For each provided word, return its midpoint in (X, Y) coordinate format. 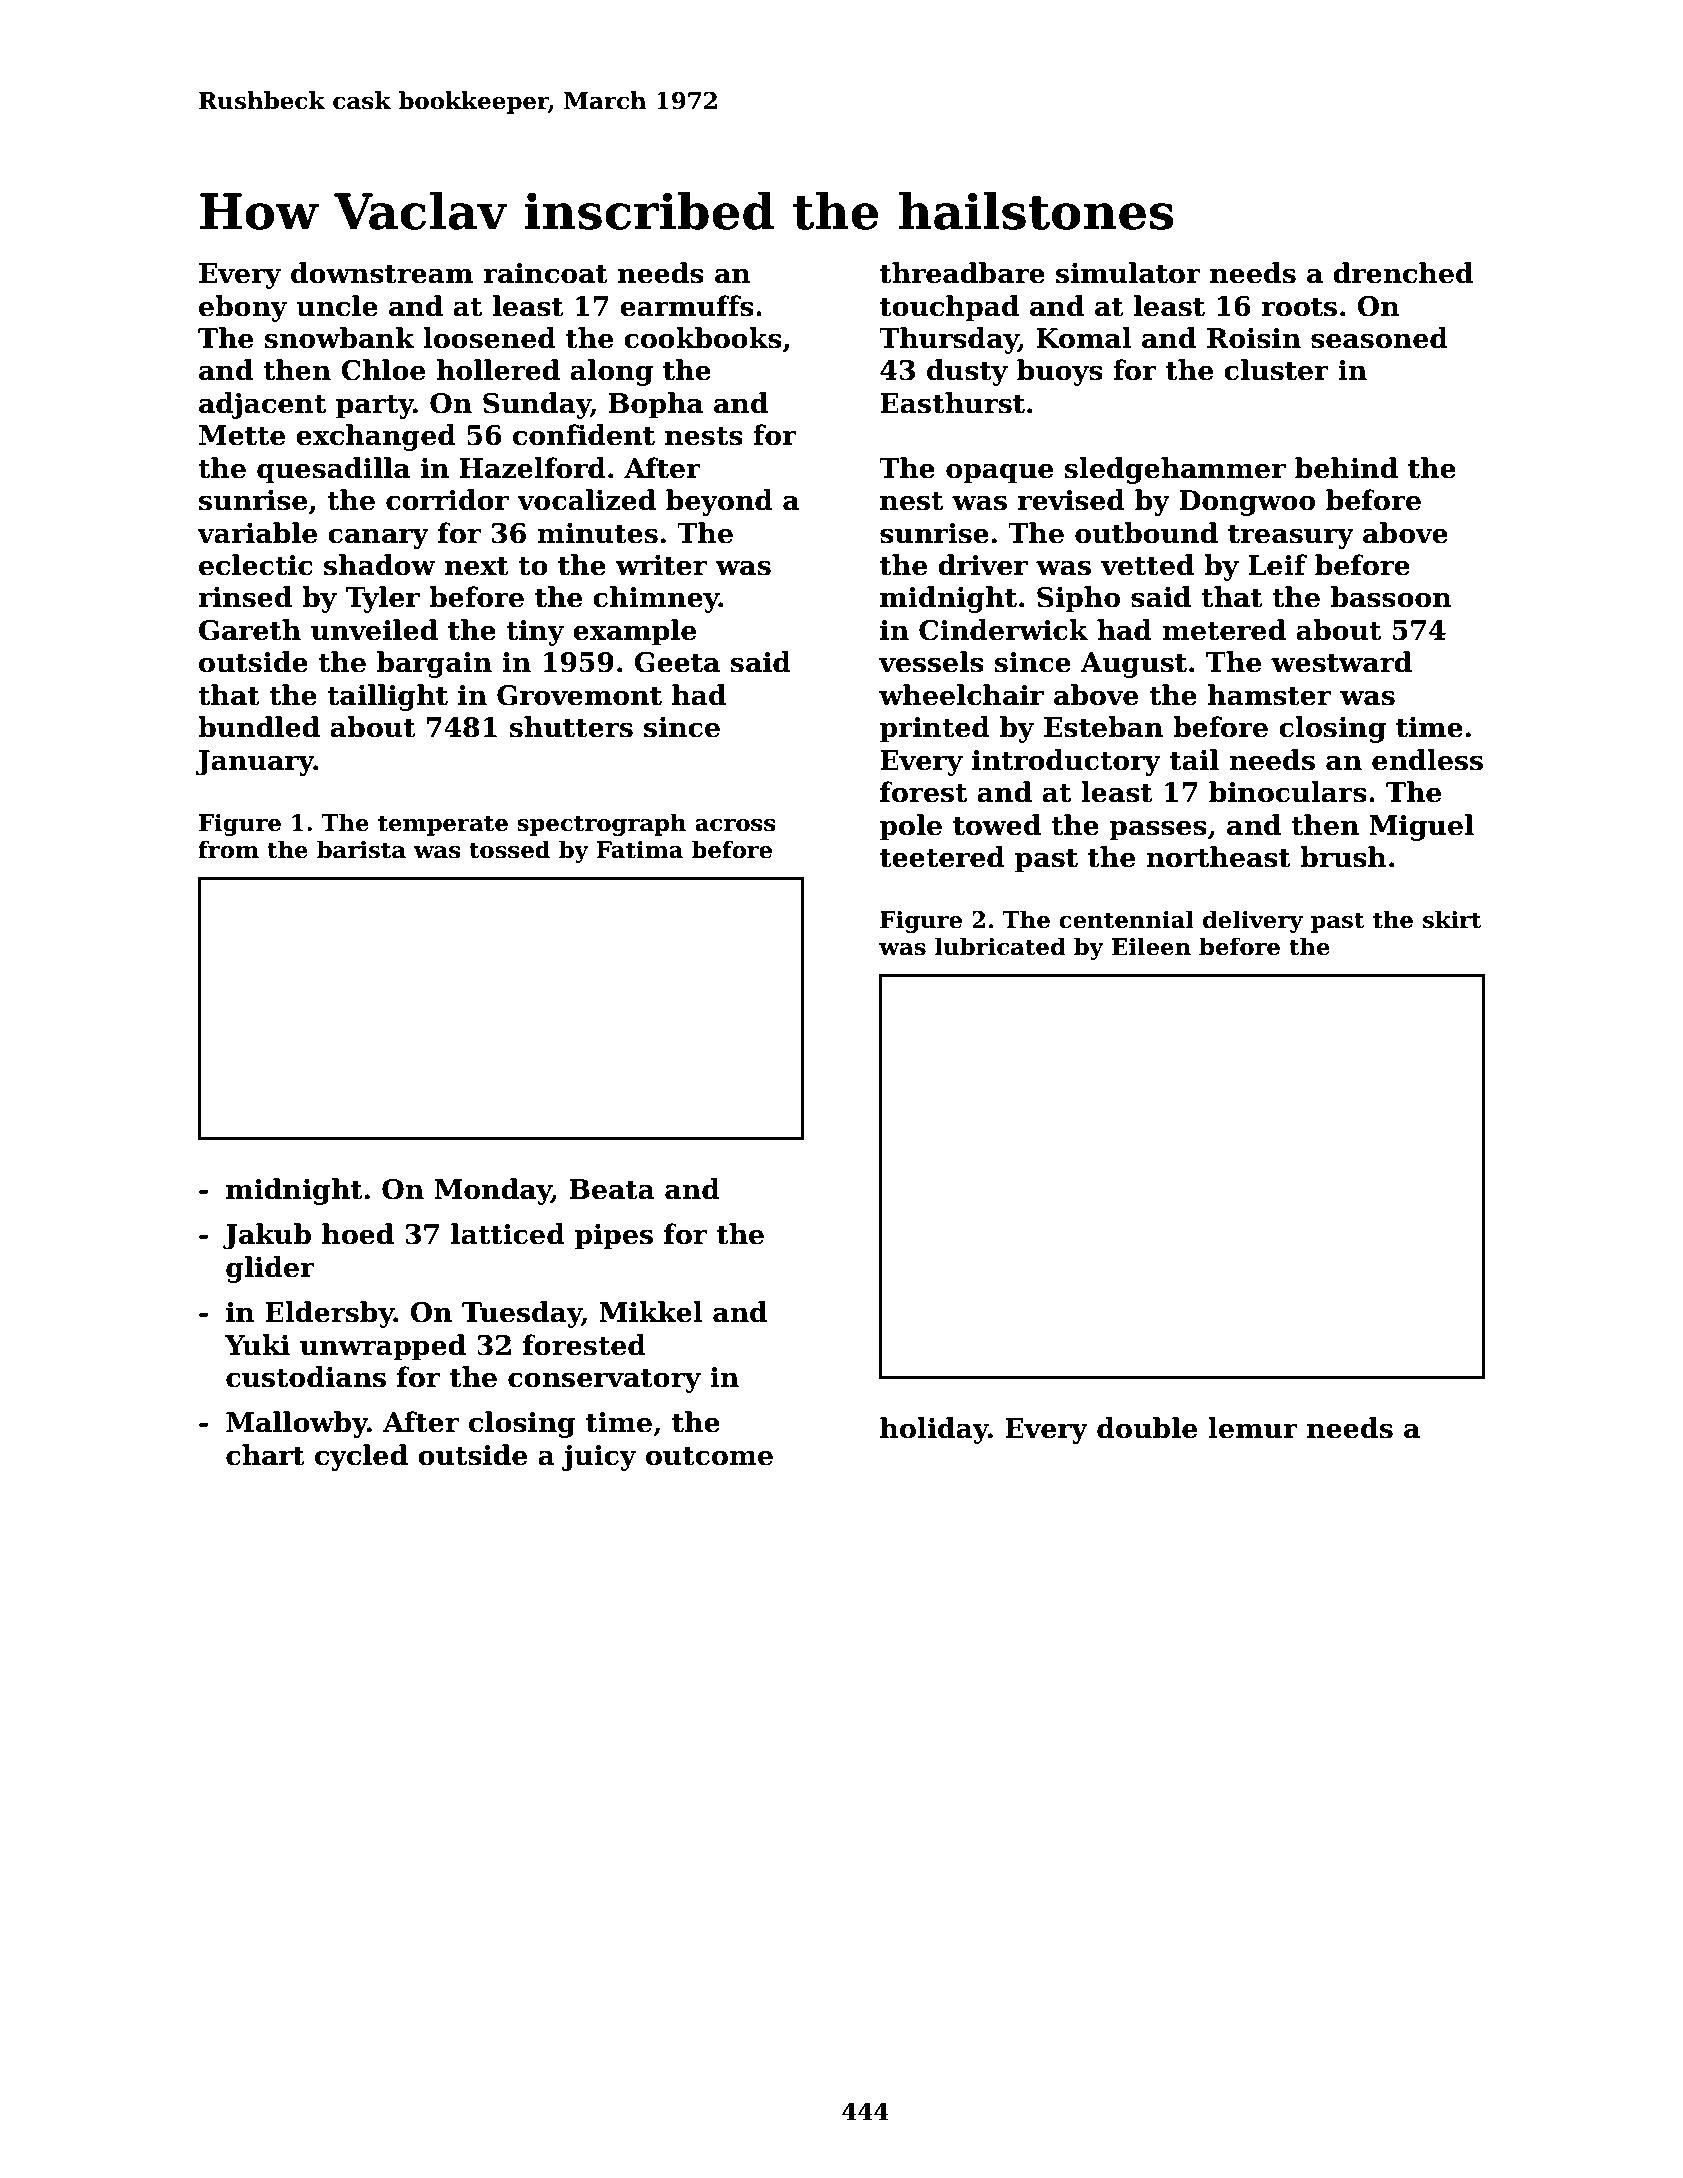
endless (1427, 760)
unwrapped (383, 1347)
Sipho (1078, 599)
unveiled (374, 630)
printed (935, 729)
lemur (1253, 1428)
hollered (498, 370)
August (1133, 665)
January (255, 763)
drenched (1403, 273)
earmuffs (687, 306)
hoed (358, 1234)
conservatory (604, 1381)
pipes (614, 1237)
